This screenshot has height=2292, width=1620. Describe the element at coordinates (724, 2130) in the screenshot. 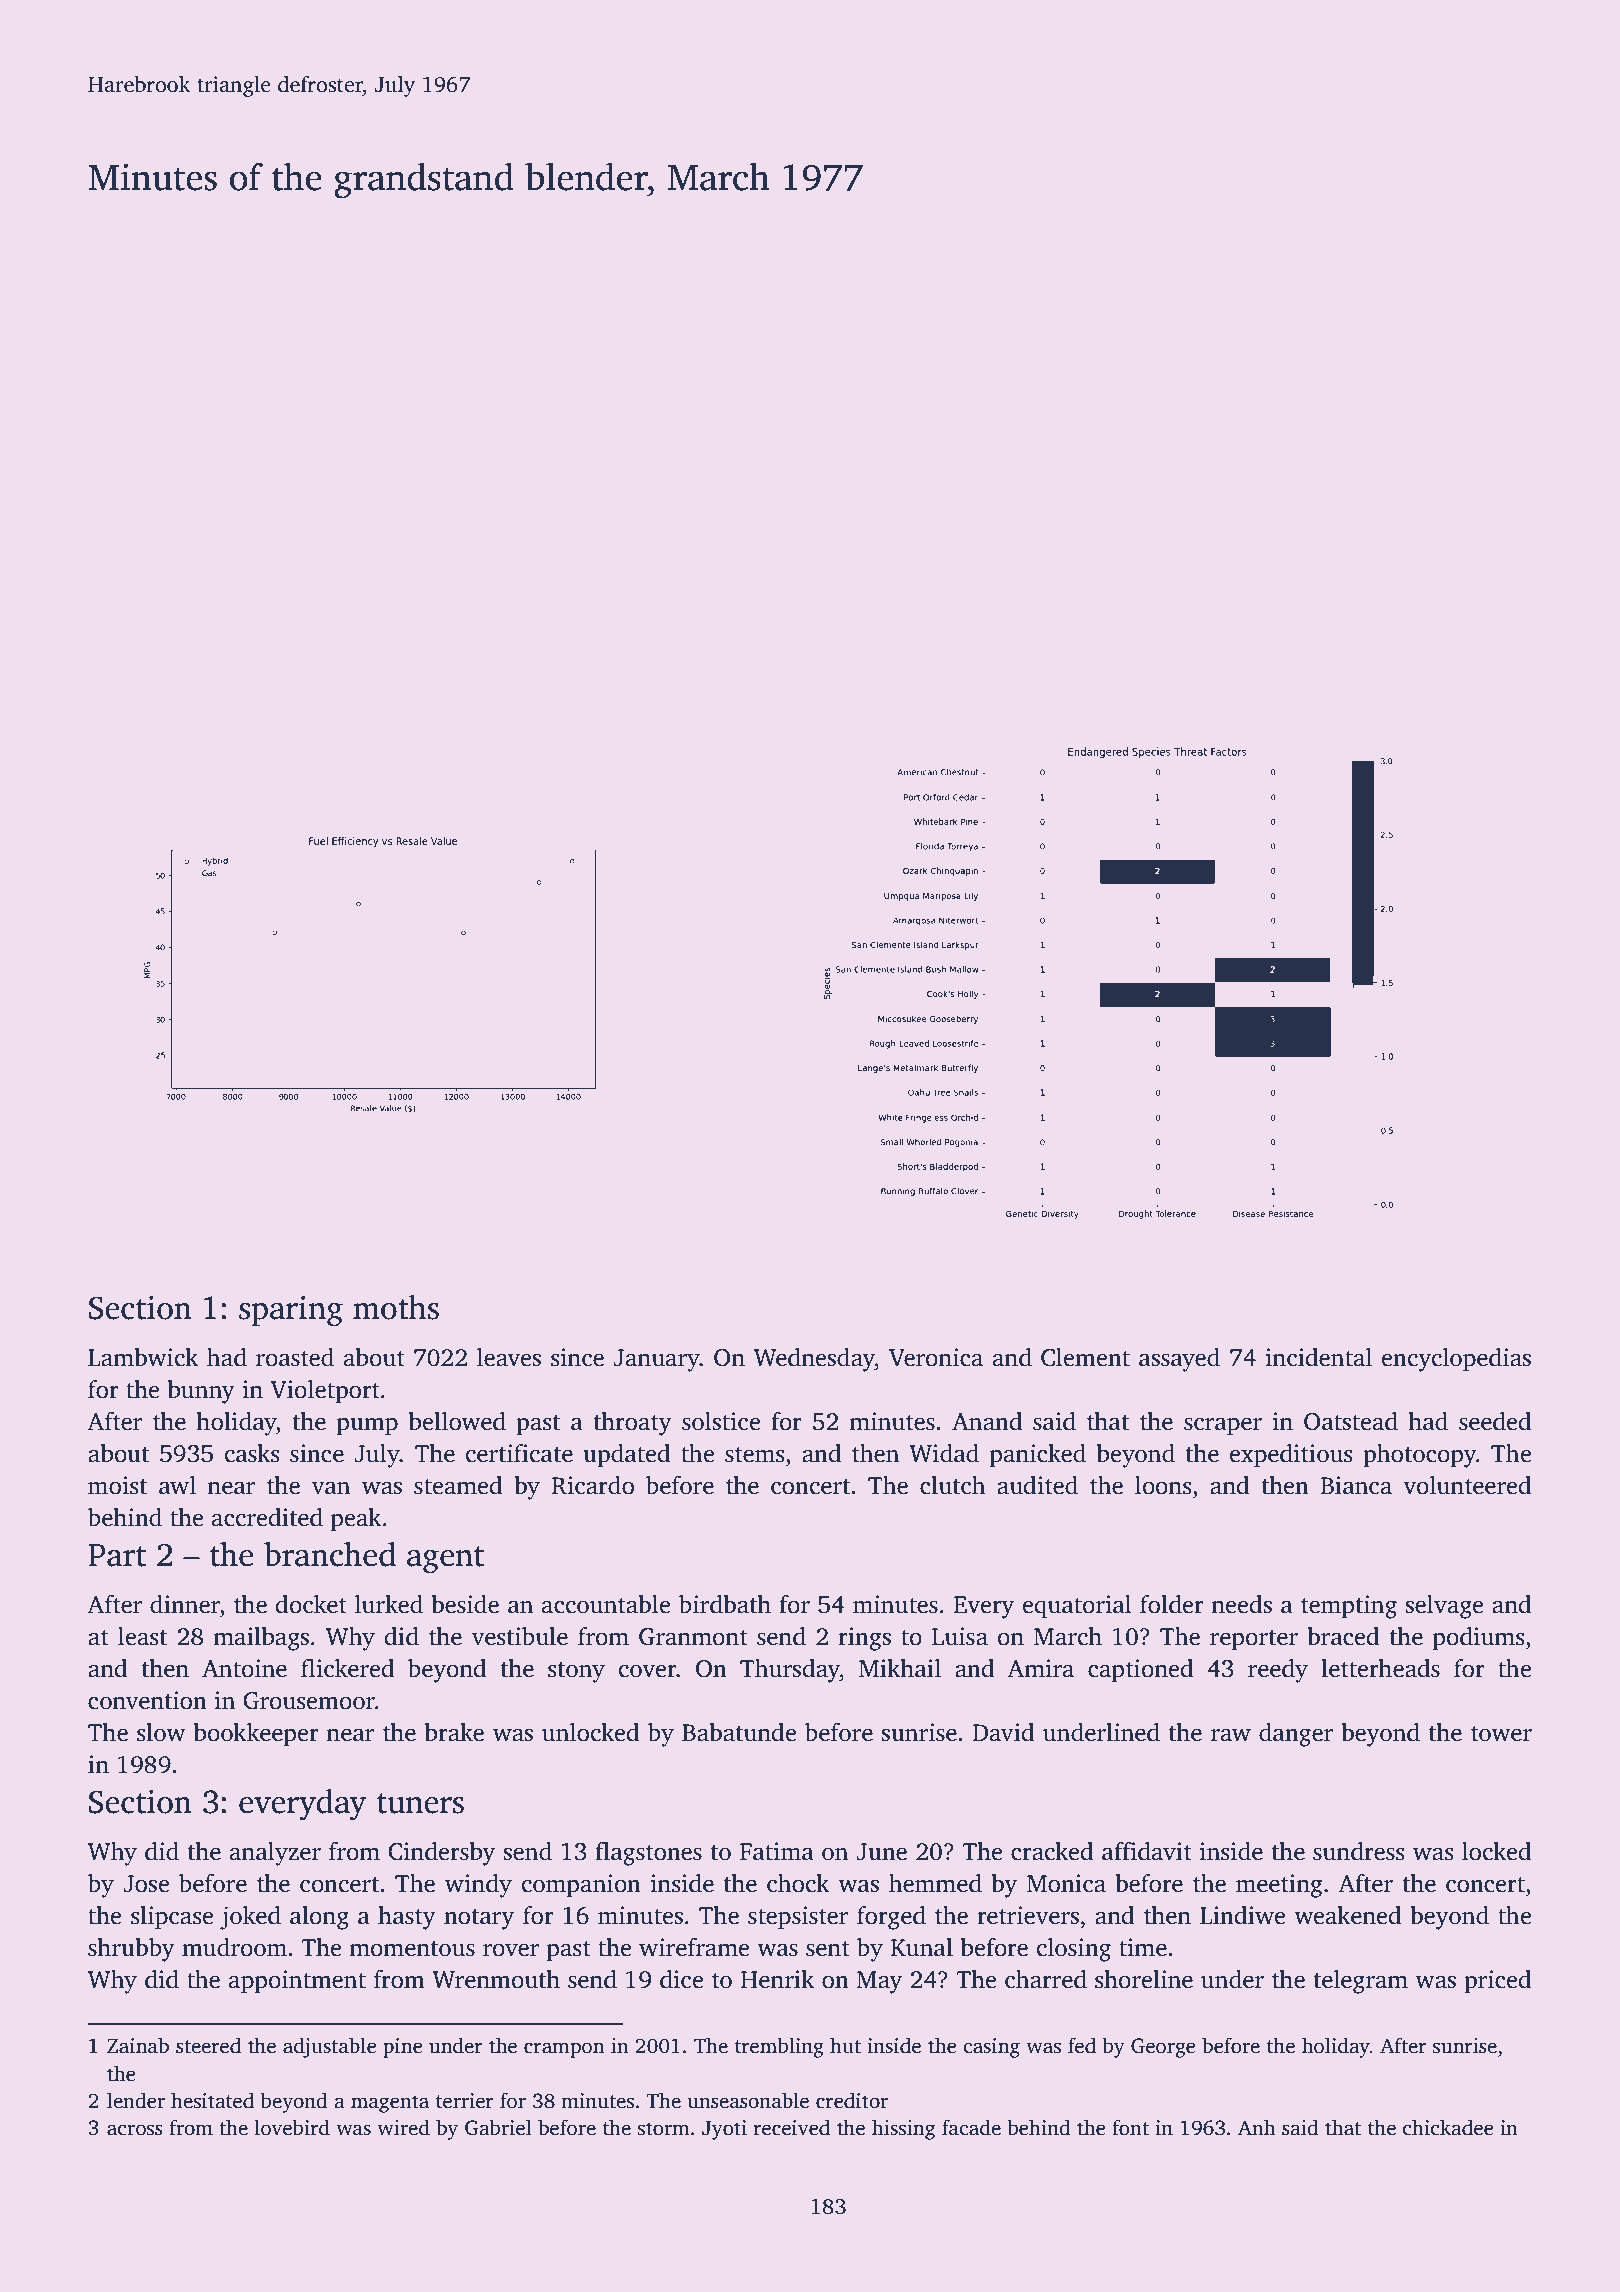

I see `Jyoti` at that location.
